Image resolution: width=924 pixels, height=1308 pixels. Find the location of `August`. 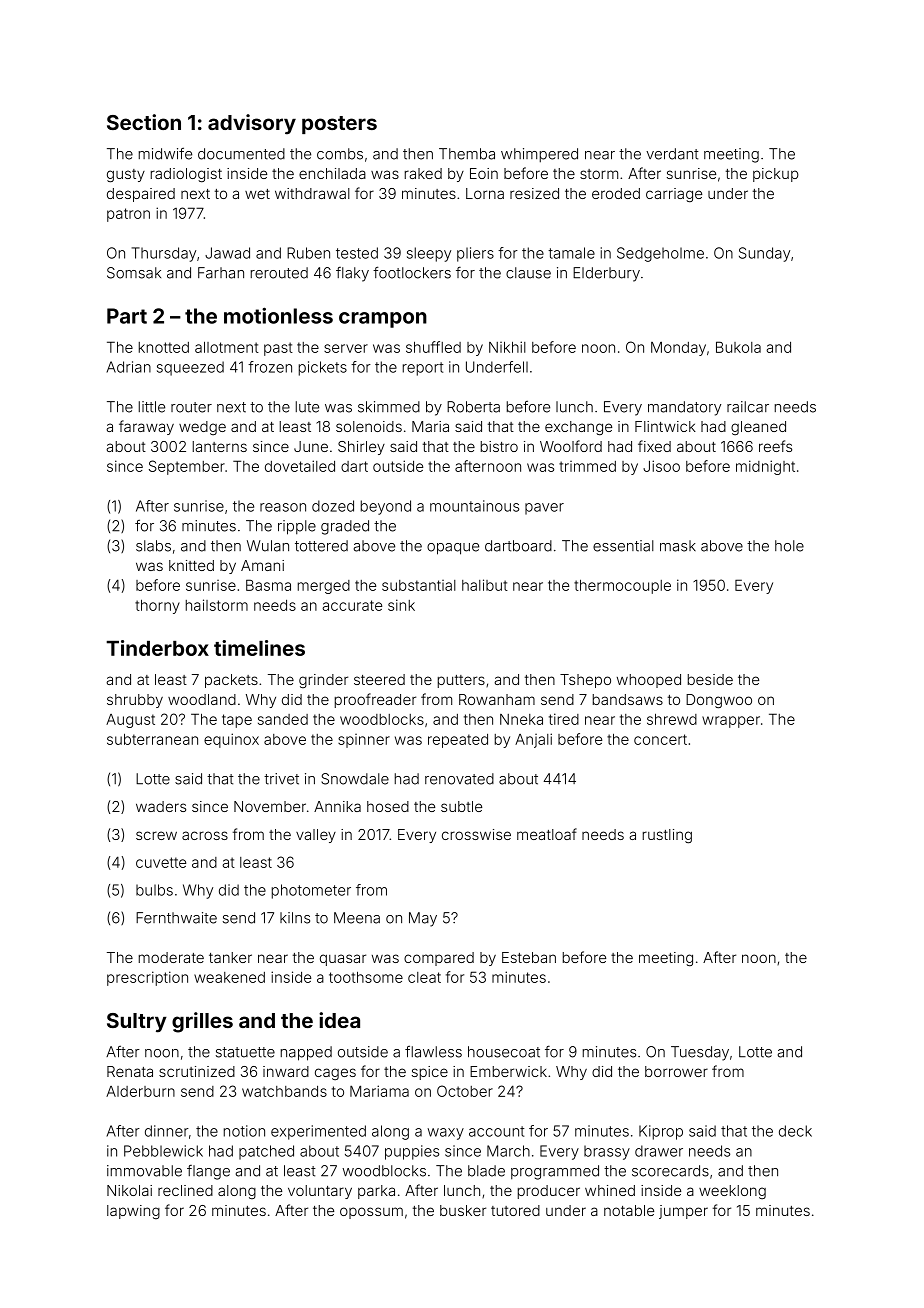

August is located at coordinates (130, 721).
